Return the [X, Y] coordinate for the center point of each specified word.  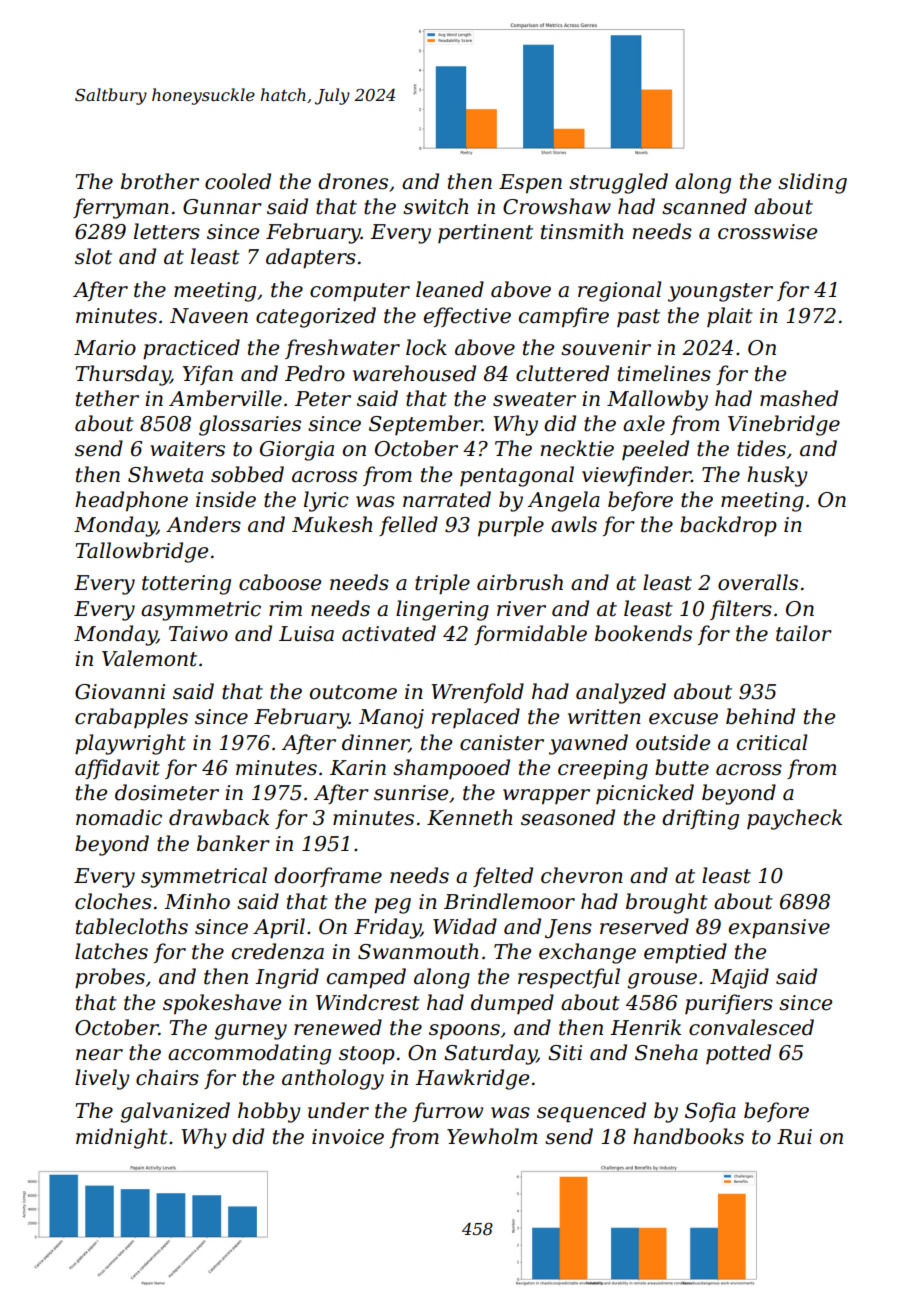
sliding [812, 183]
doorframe [328, 877]
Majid [739, 978]
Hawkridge [472, 1079]
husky [777, 476]
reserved [644, 926]
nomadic [119, 817]
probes [110, 978]
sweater [534, 399]
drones [353, 181]
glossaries [250, 425]
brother [160, 181]
